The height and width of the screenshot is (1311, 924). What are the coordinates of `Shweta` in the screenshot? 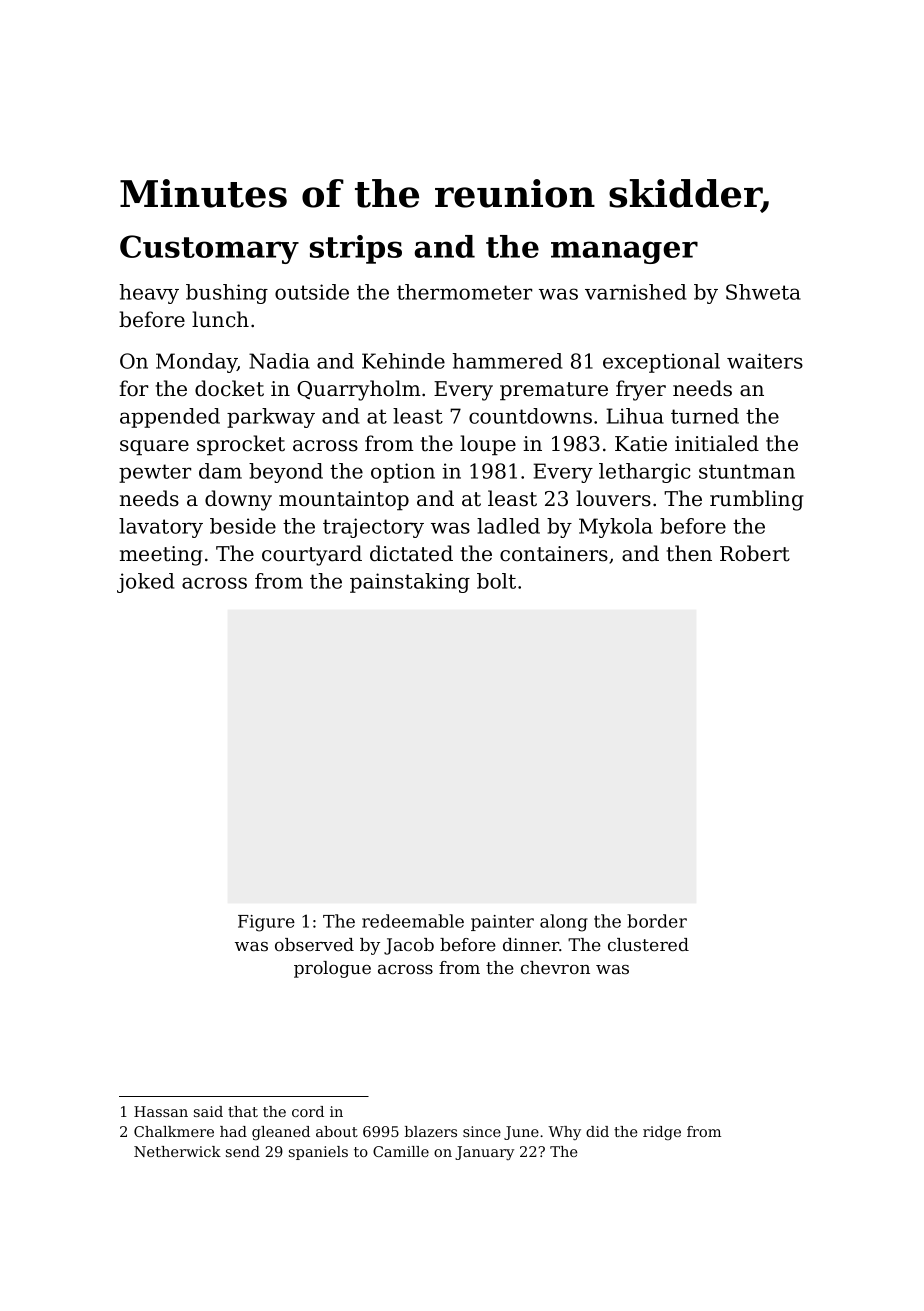 It's located at (763, 292).
